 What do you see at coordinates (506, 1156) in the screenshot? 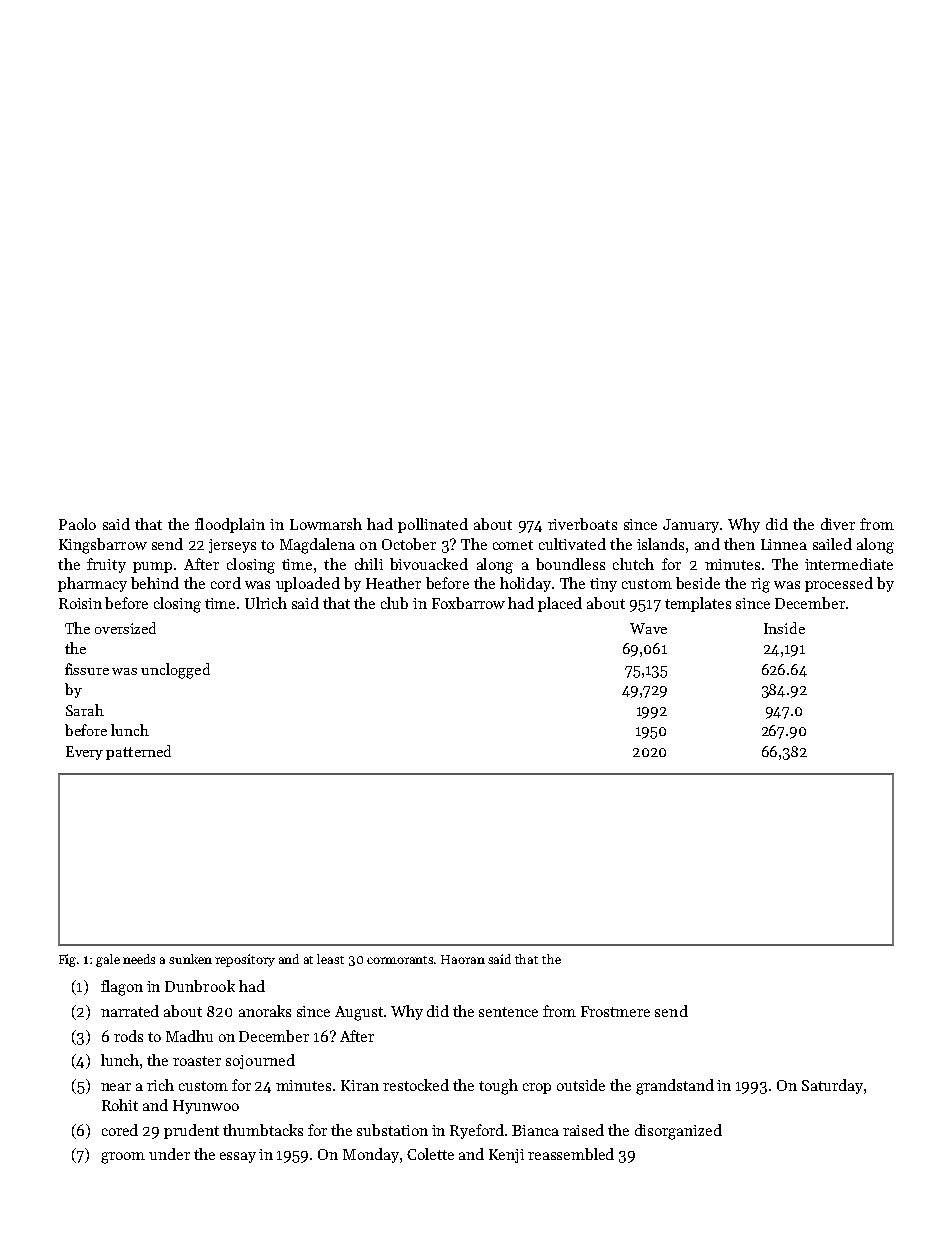
I see `Kenji` at bounding box center [506, 1156].
